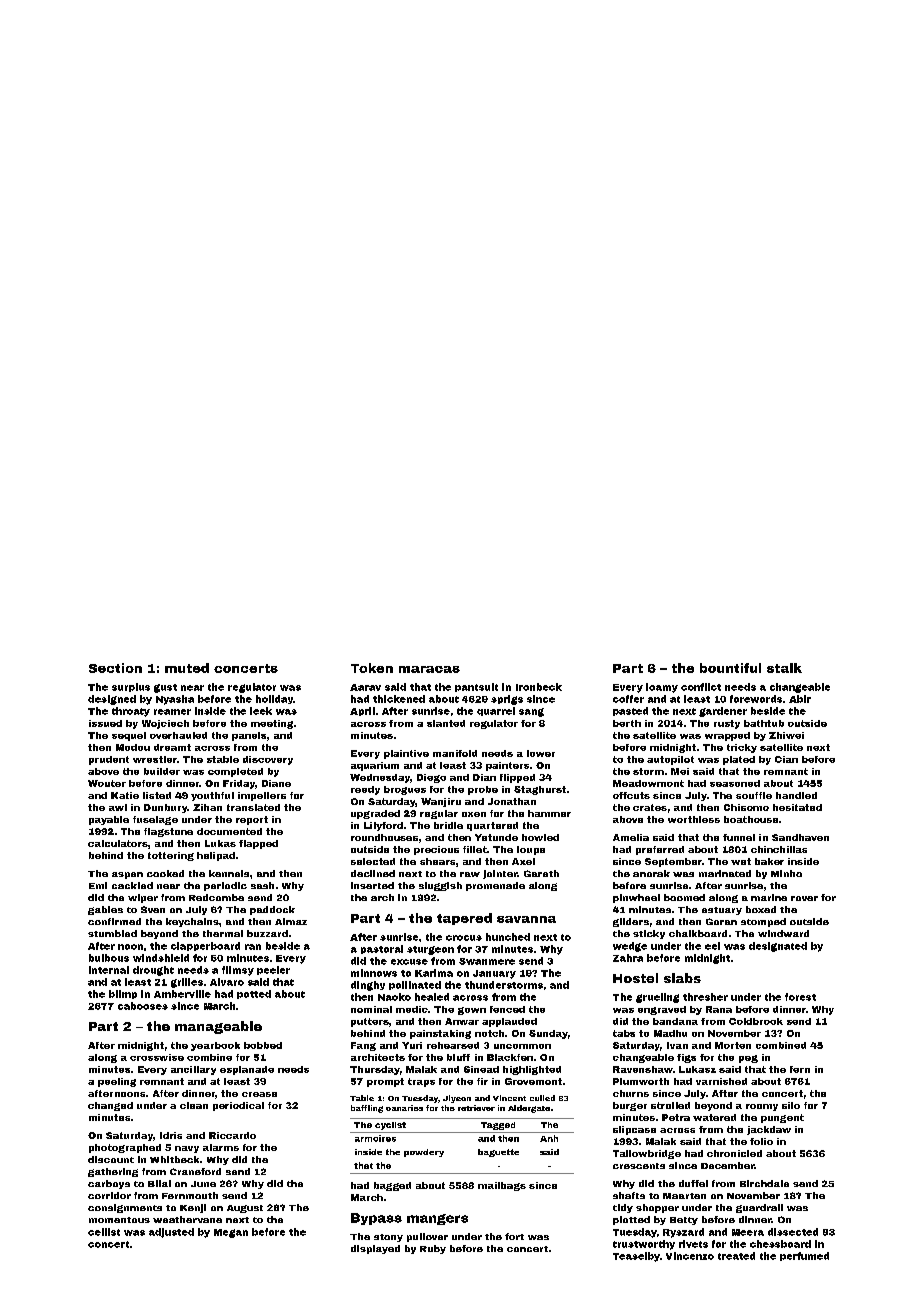 The image size is (924, 1308). Describe the element at coordinates (539, 687) in the page. I see `Ironbeck` at that location.
